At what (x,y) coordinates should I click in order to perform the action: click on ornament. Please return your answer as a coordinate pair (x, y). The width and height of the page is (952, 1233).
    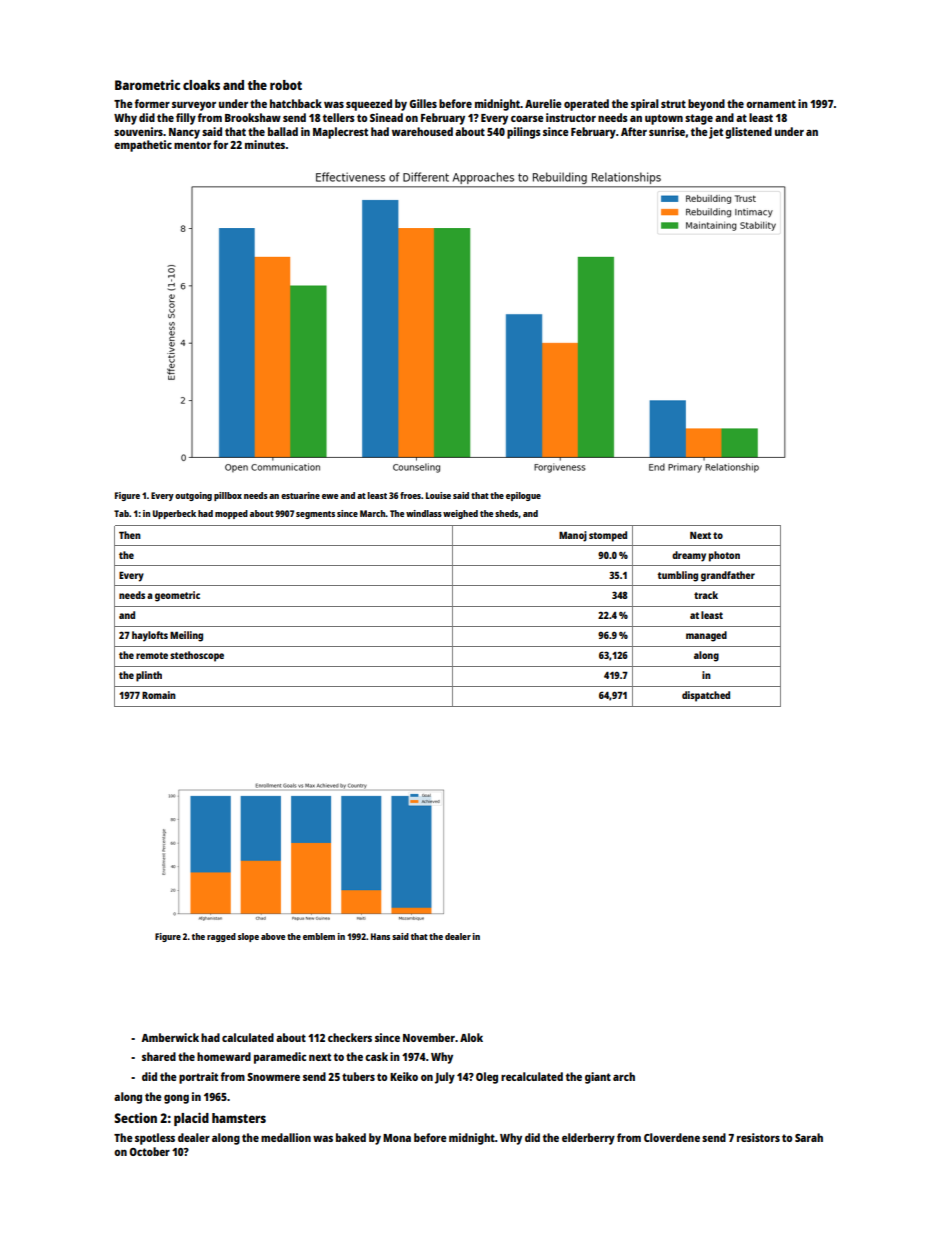
    Looking at the image, I should click on (771, 104).
